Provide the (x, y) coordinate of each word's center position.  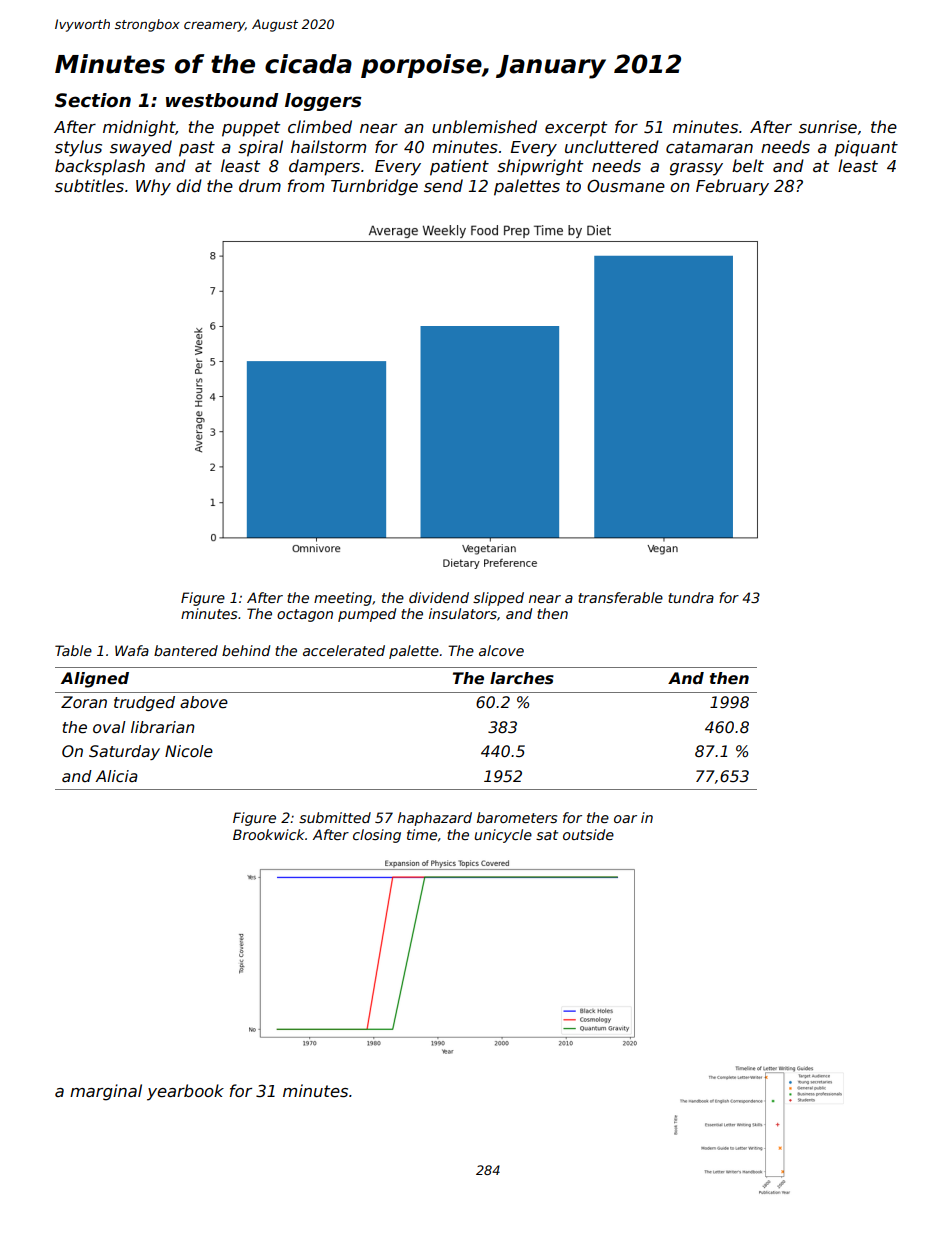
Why (153, 187)
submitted (335, 817)
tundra (691, 597)
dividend (439, 597)
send (443, 186)
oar (625, 819)
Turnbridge (374, 187)
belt (748, 165)
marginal (106, 1092)
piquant (866, 148)
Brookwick (269, 834)
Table (73, 650)
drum (260, 185)
